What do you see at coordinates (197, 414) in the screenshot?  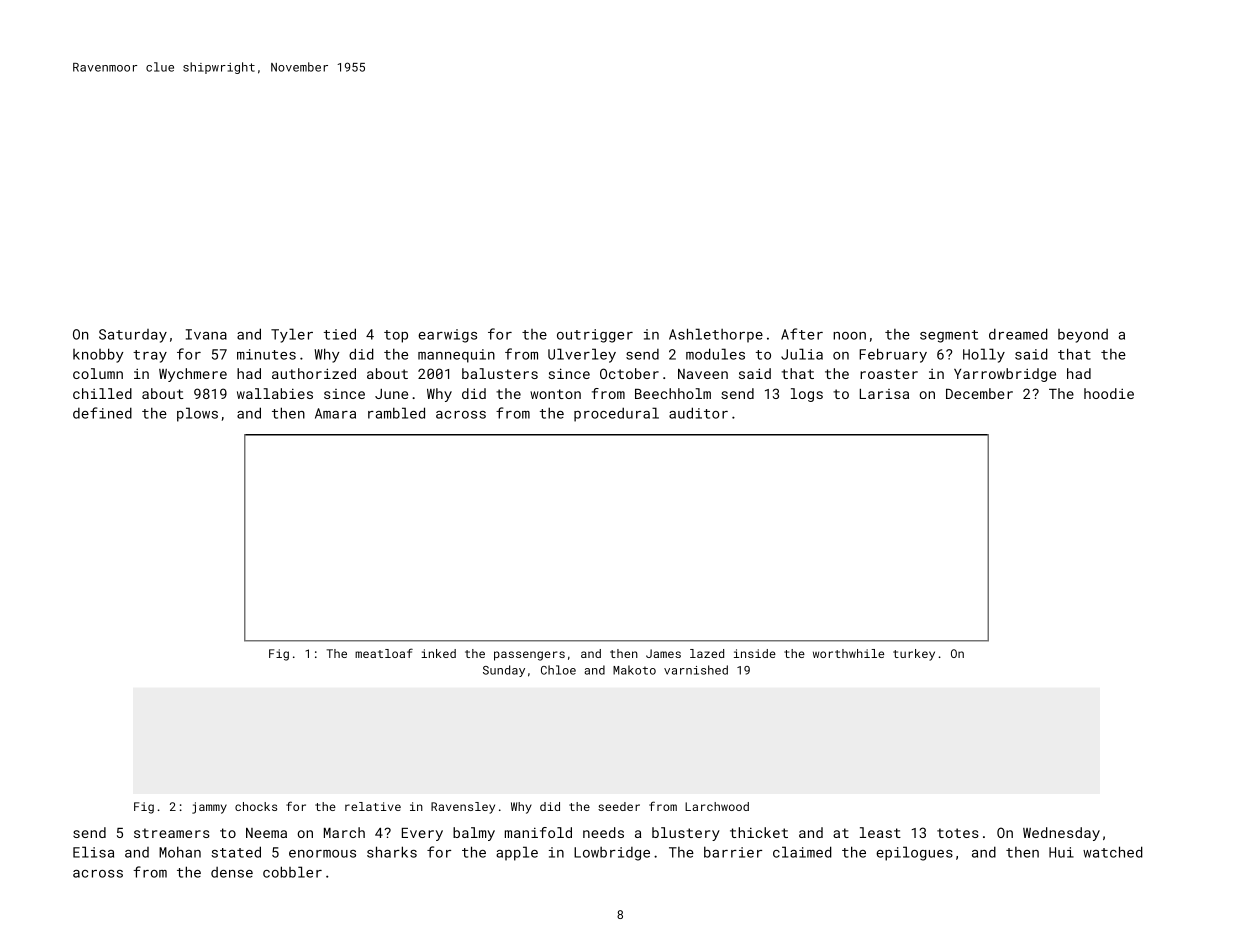 I see `plows` at bounding box center [197, 414].
